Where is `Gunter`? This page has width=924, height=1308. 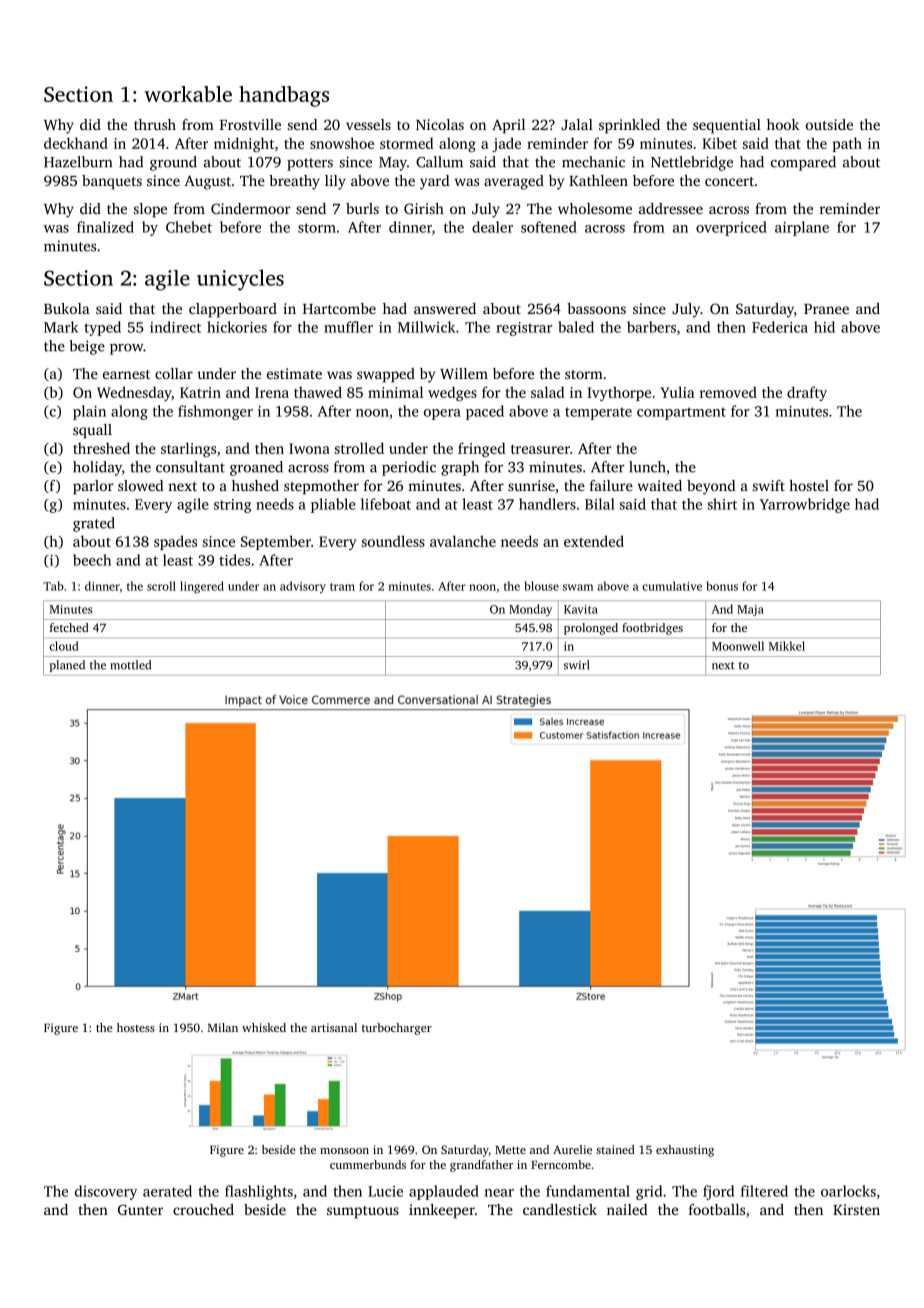 Gunter is located at coordinates (140, 1209).
